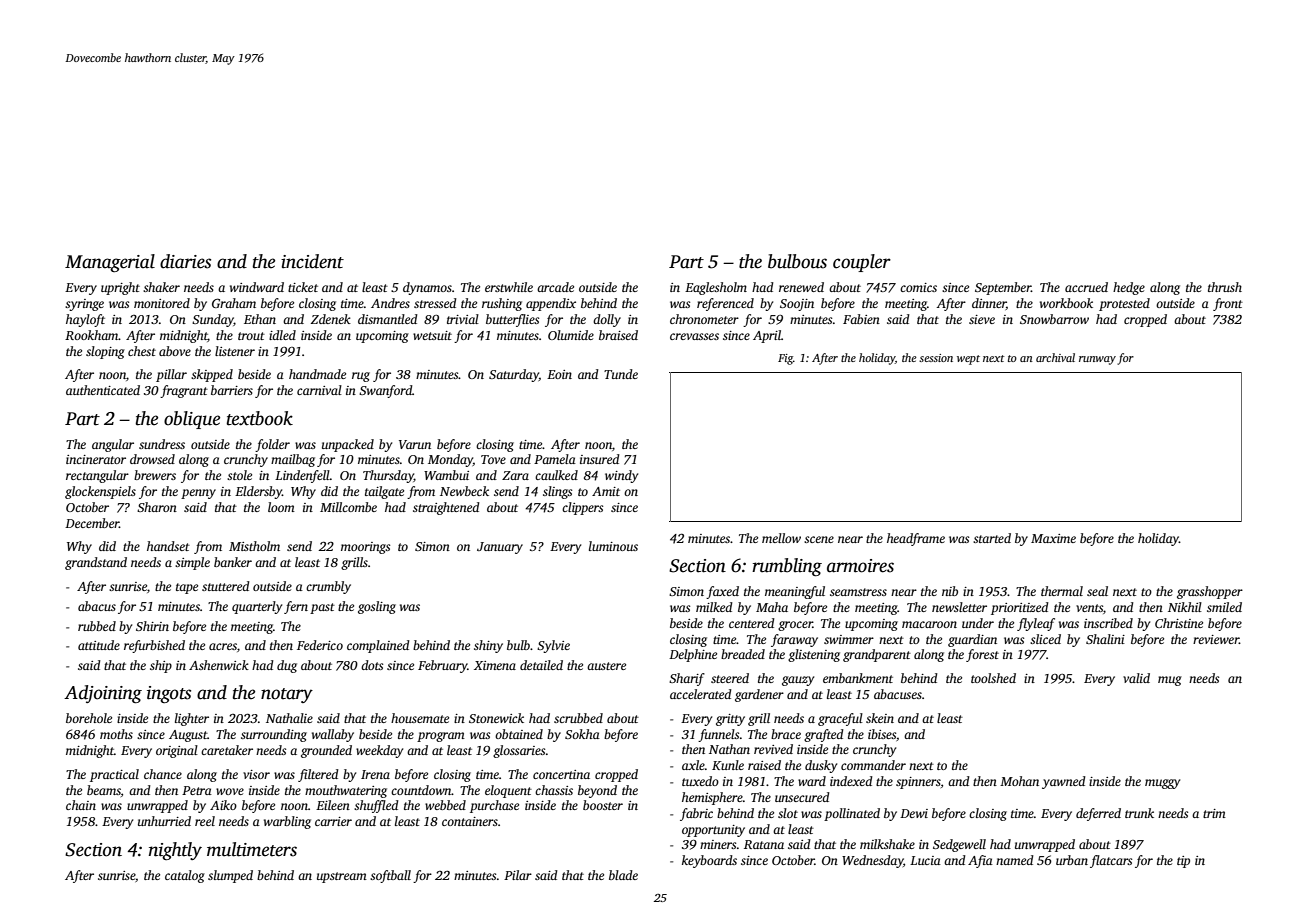  What do you see at coordinates (365, 548) in the screenshot?
I see `moorings` at bounding box center [365, 548].
